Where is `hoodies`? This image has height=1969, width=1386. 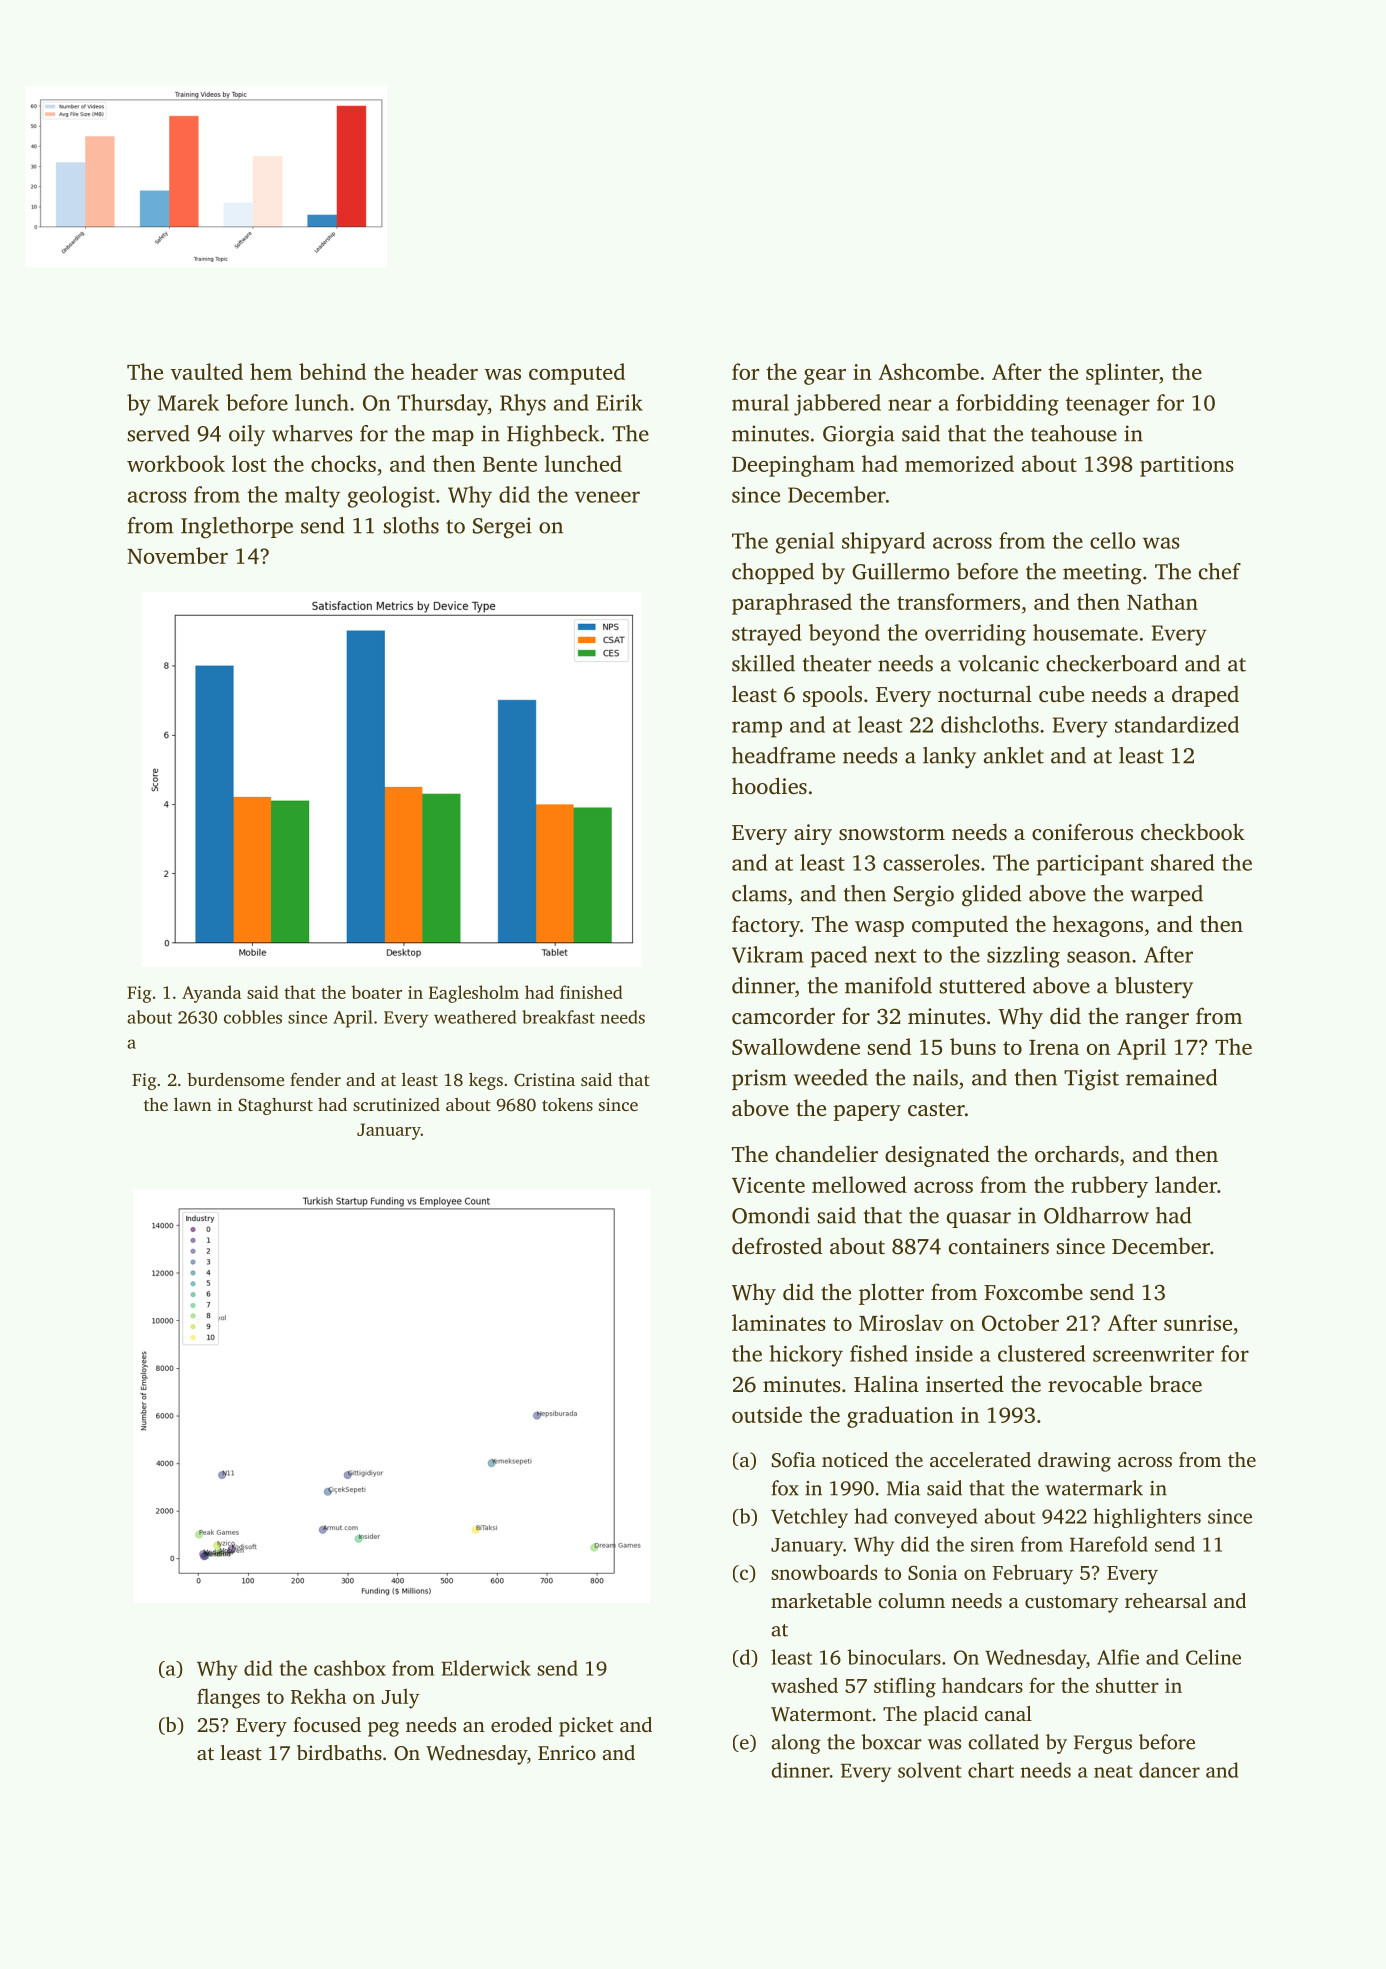 hoodies is located at coordinates (769, 785).
